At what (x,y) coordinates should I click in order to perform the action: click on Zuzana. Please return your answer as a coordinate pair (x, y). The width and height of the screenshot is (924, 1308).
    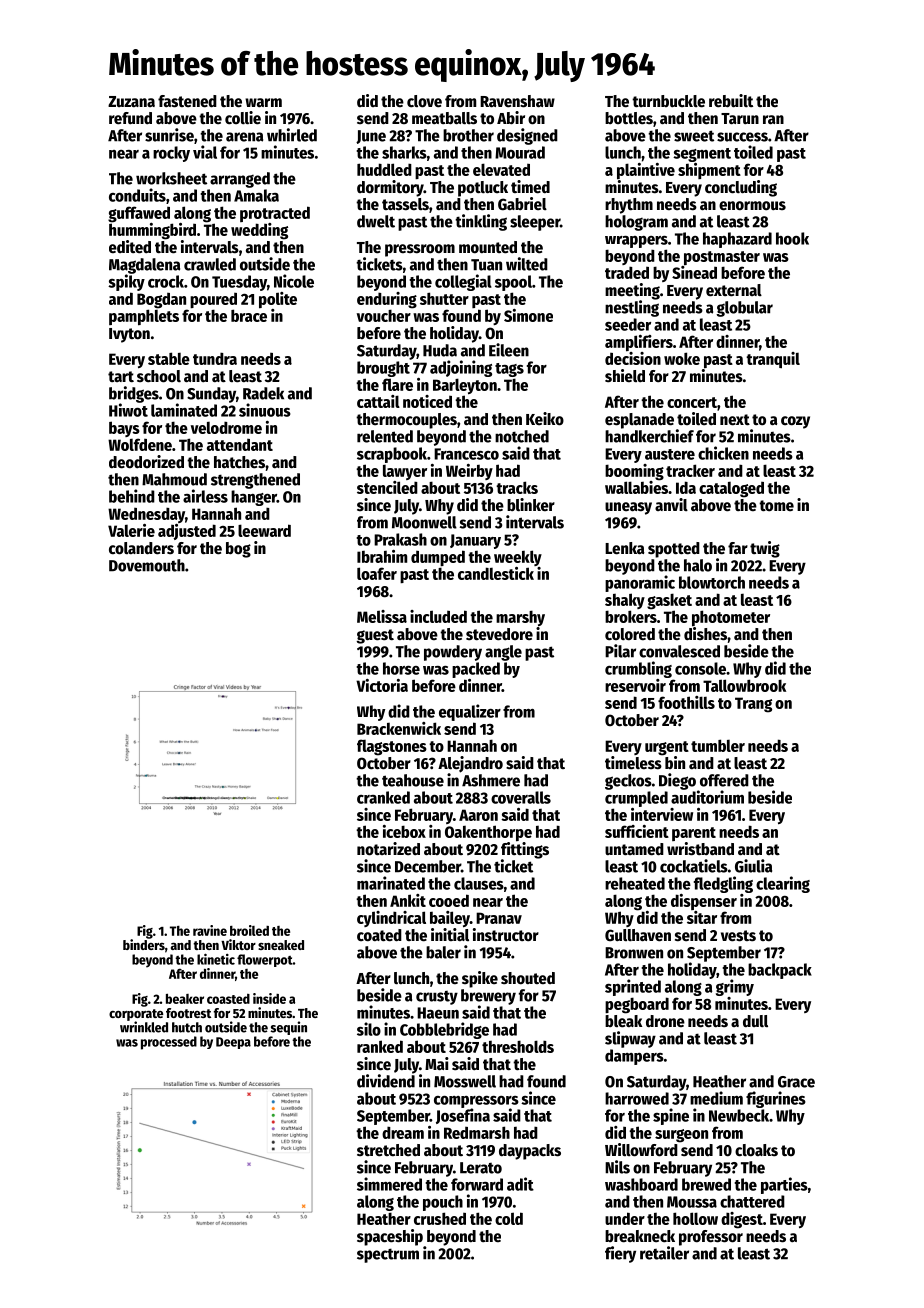
    Looking at the image, I should click on (131, 101).
